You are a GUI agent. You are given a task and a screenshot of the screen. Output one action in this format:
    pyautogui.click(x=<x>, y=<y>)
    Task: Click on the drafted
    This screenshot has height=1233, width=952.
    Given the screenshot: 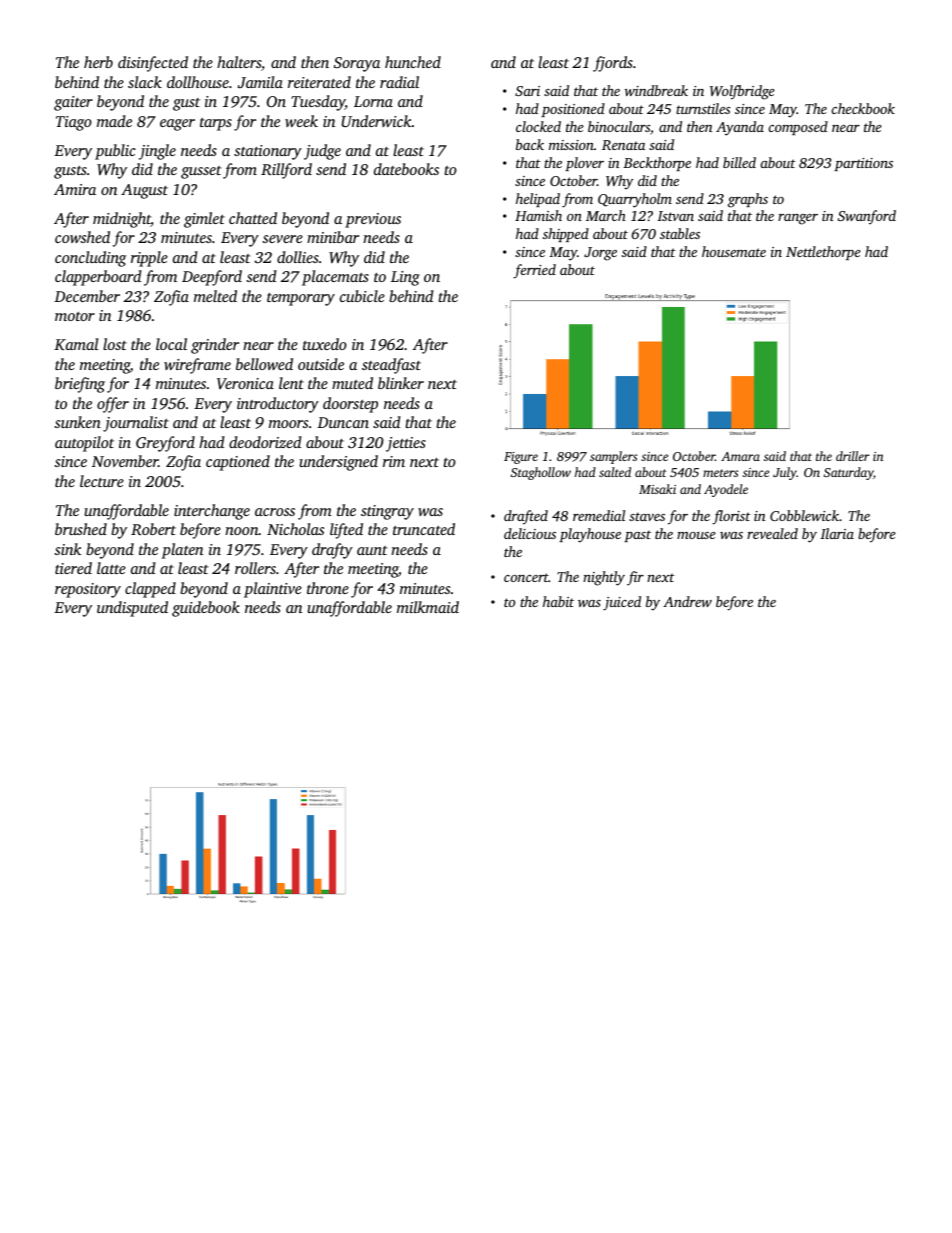 What is the action you would take?
    pyautogui.click(x=526, y=517)
